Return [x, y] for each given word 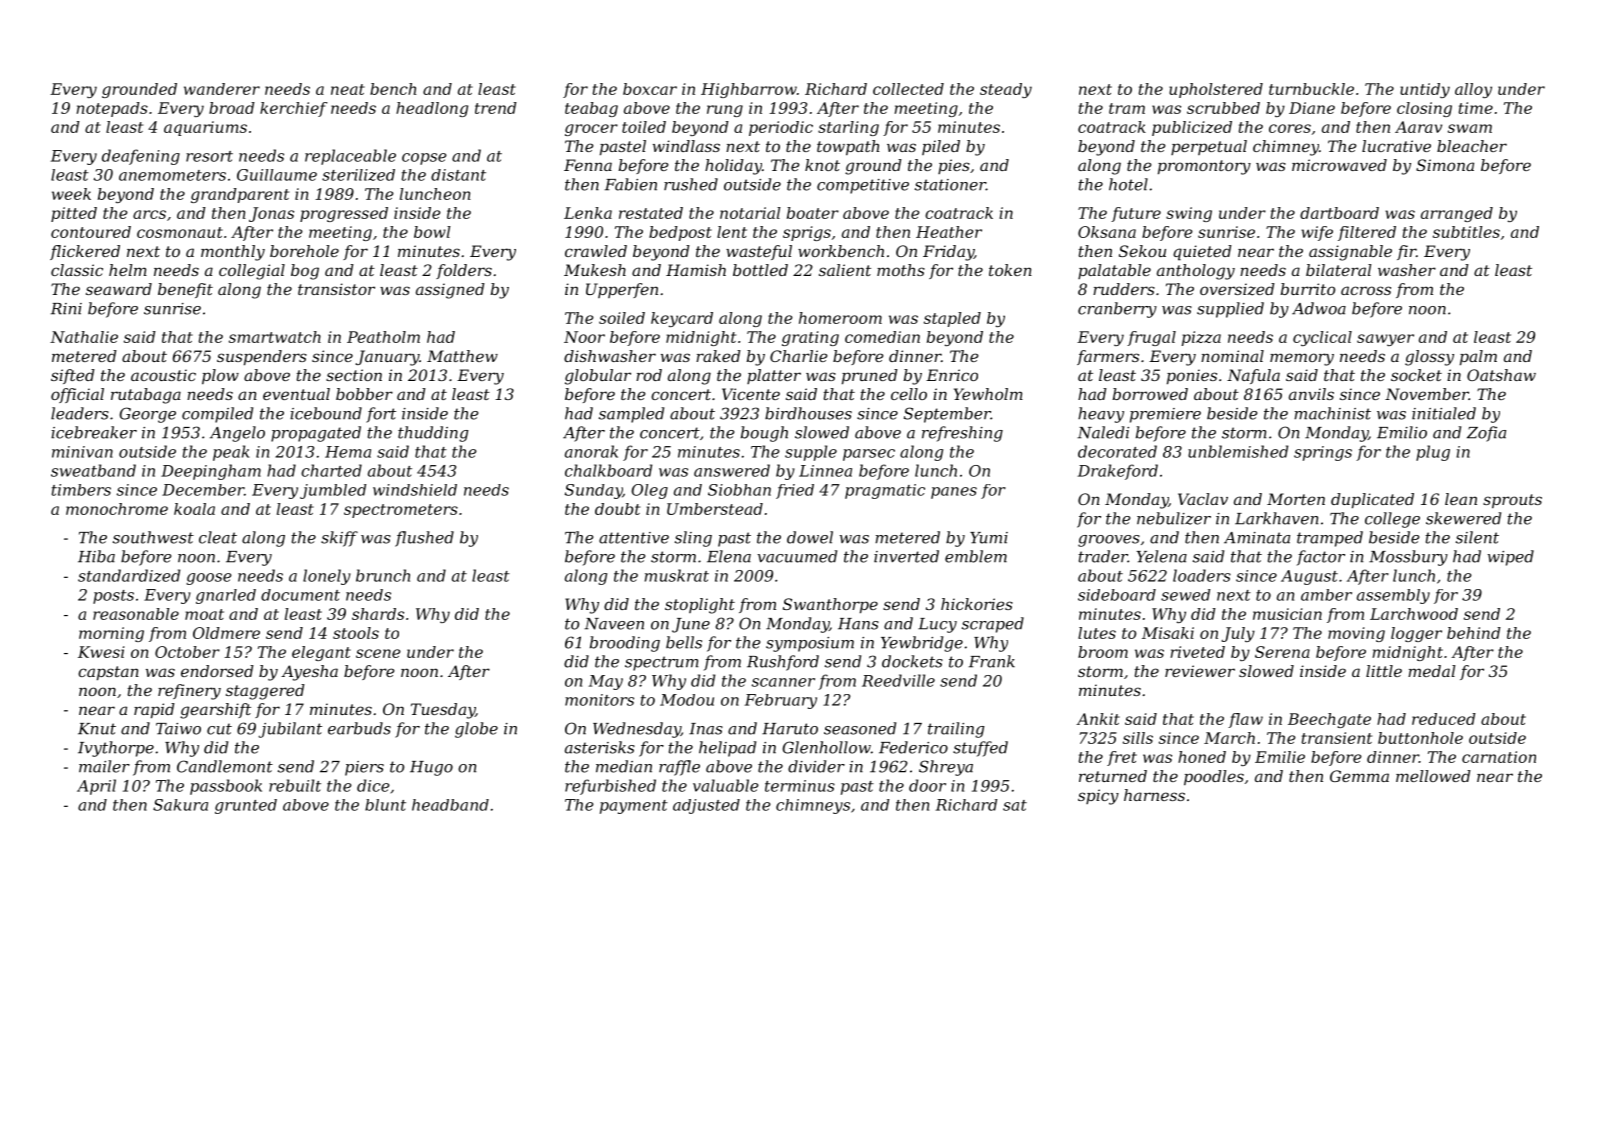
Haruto [790, 729]
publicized [1192, 128]
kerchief [293, 109]
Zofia [1486, 434]
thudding [433, 434]
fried [795, 491]
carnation [1499, 757]
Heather [949, 232]
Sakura [180, 805]
